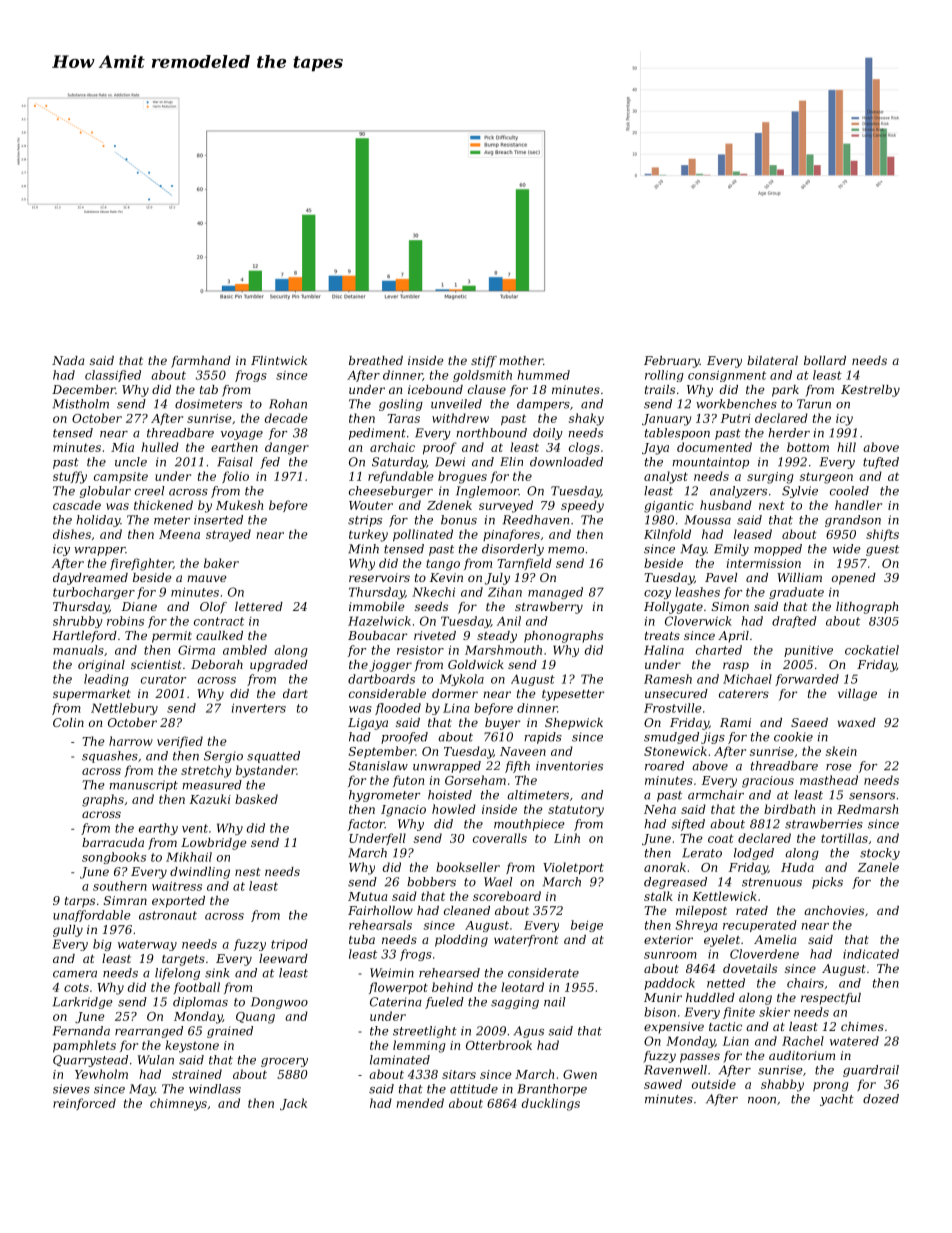 The image size is (952, 1233). I want to click on Rami, so click(735, 722).
